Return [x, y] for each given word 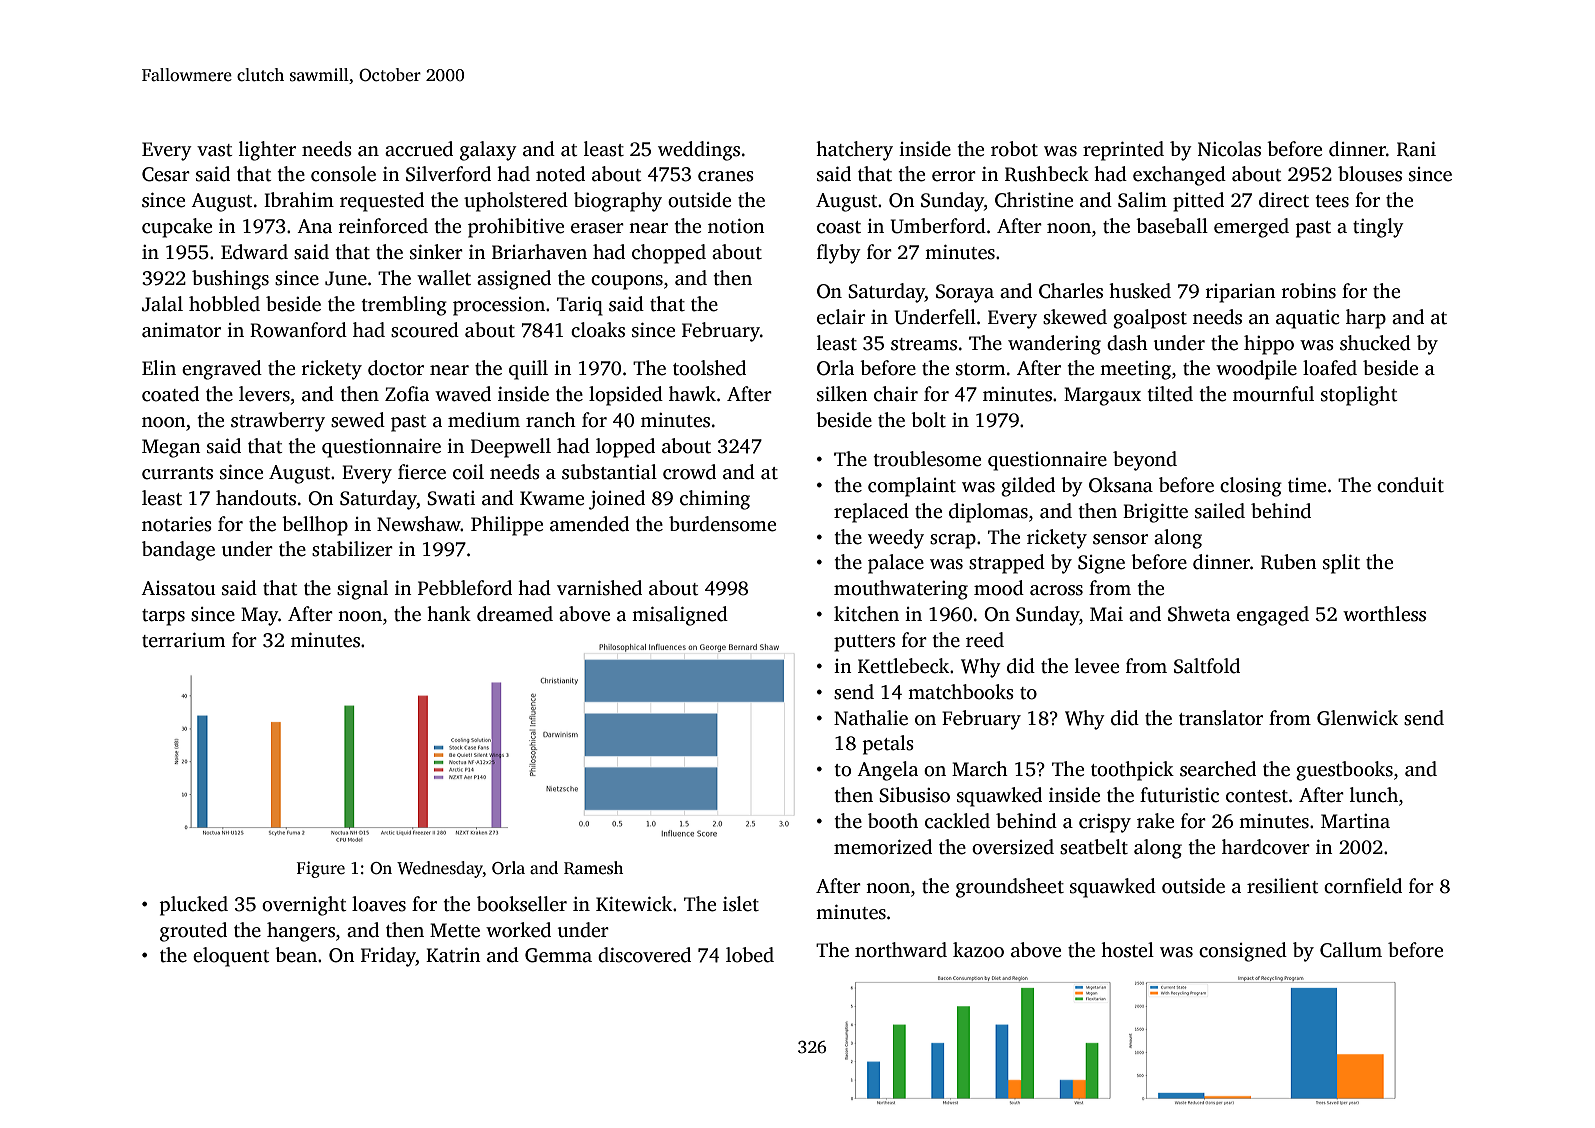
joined [617, 500]
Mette [455, 930]
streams [924, 344]
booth [893, 821]
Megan [171, 448]
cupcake [177, 228]
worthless [1384, 614]
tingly [1378, 228]
